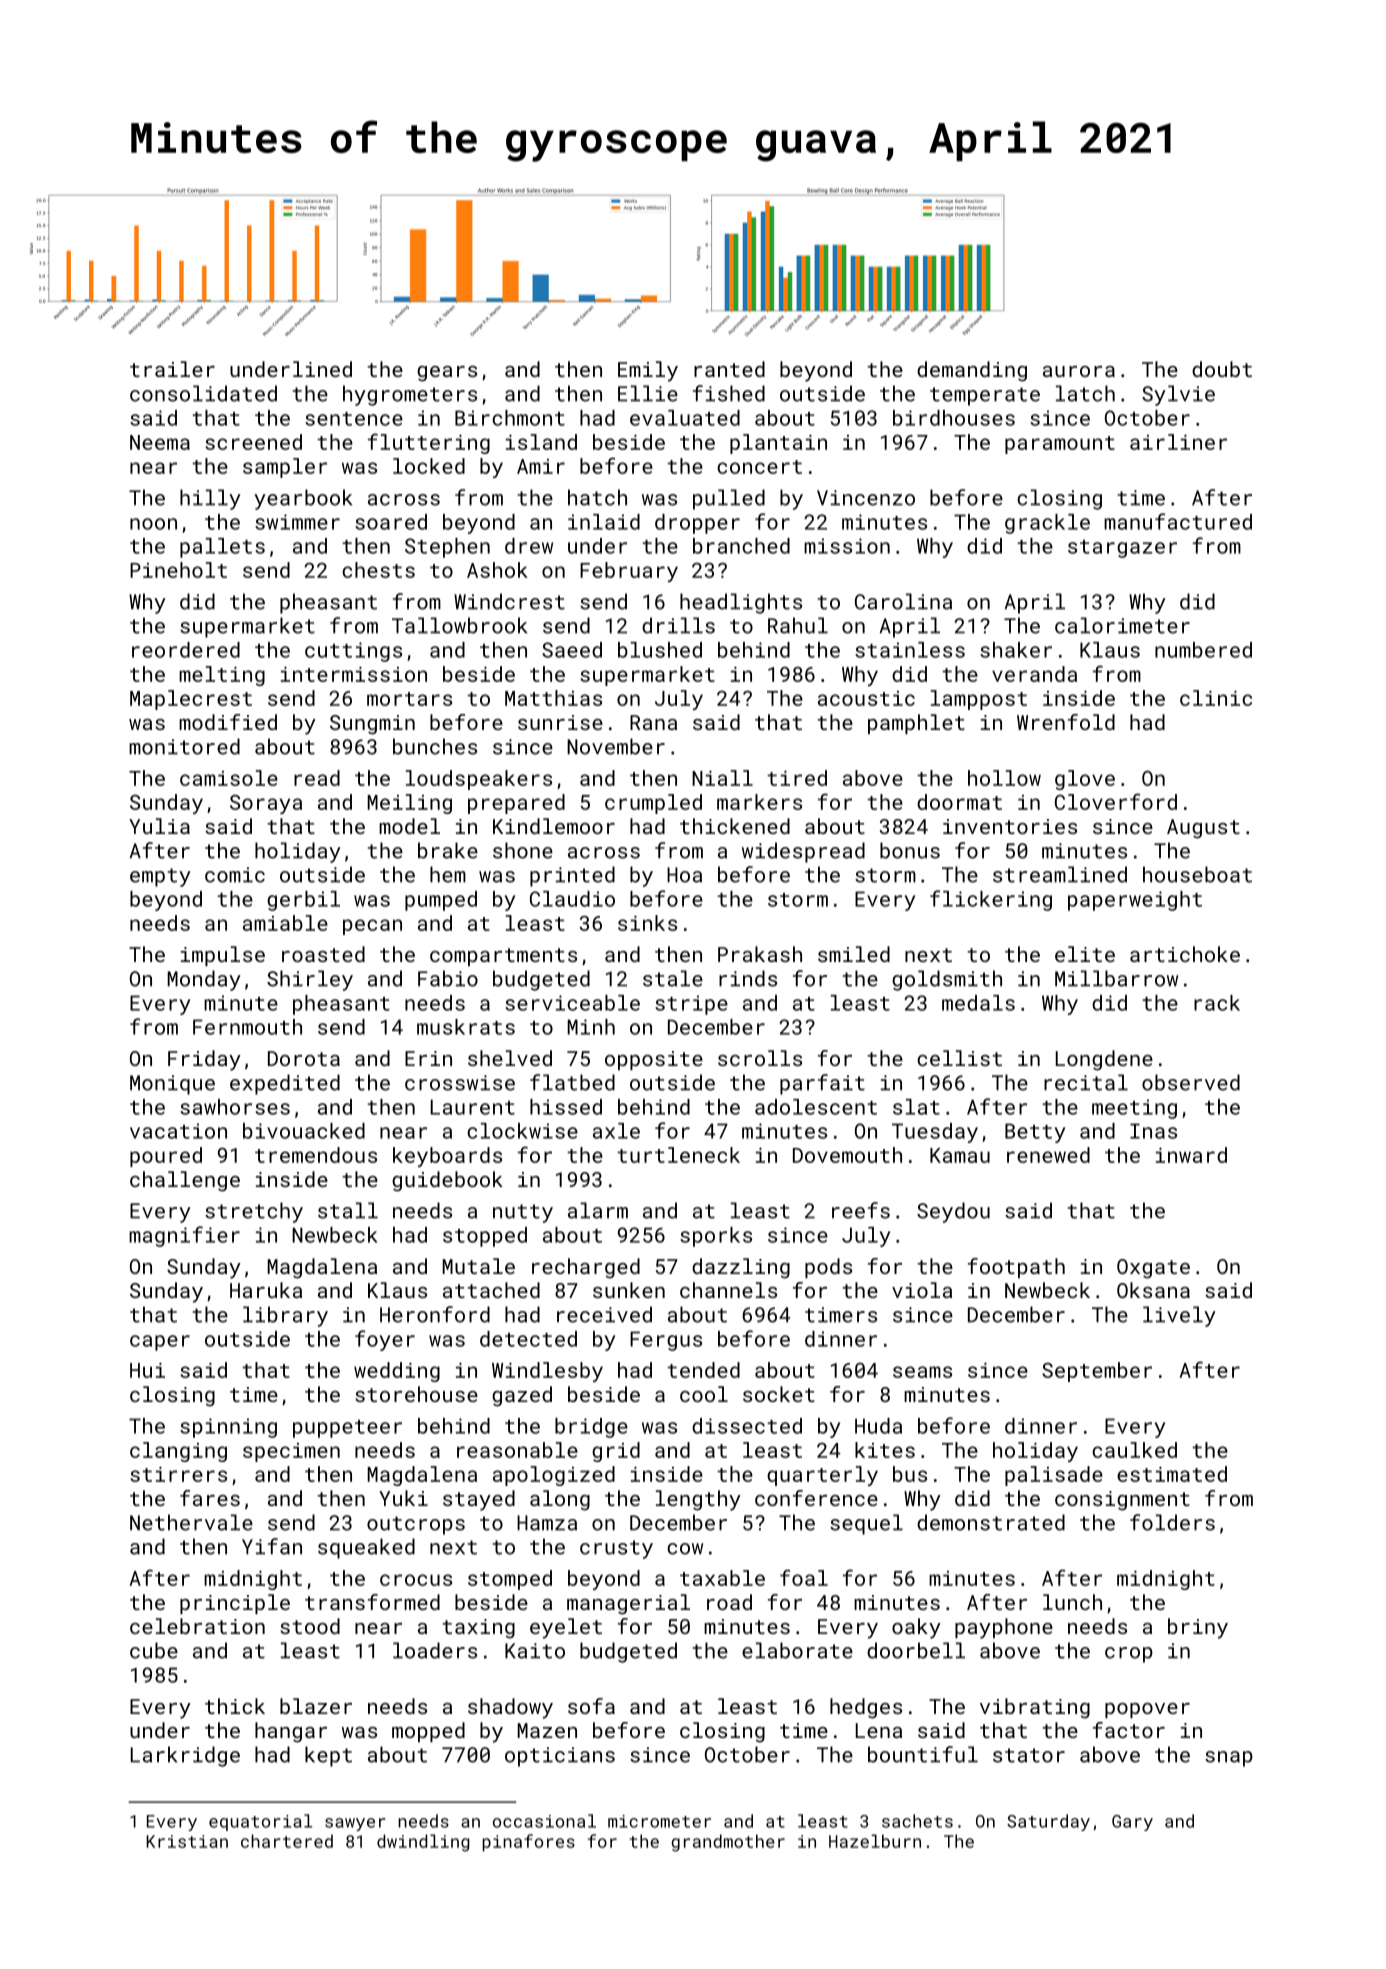 This document has height=1969, width=1386. I want to click on Vincenzo, so click(866, 498).
